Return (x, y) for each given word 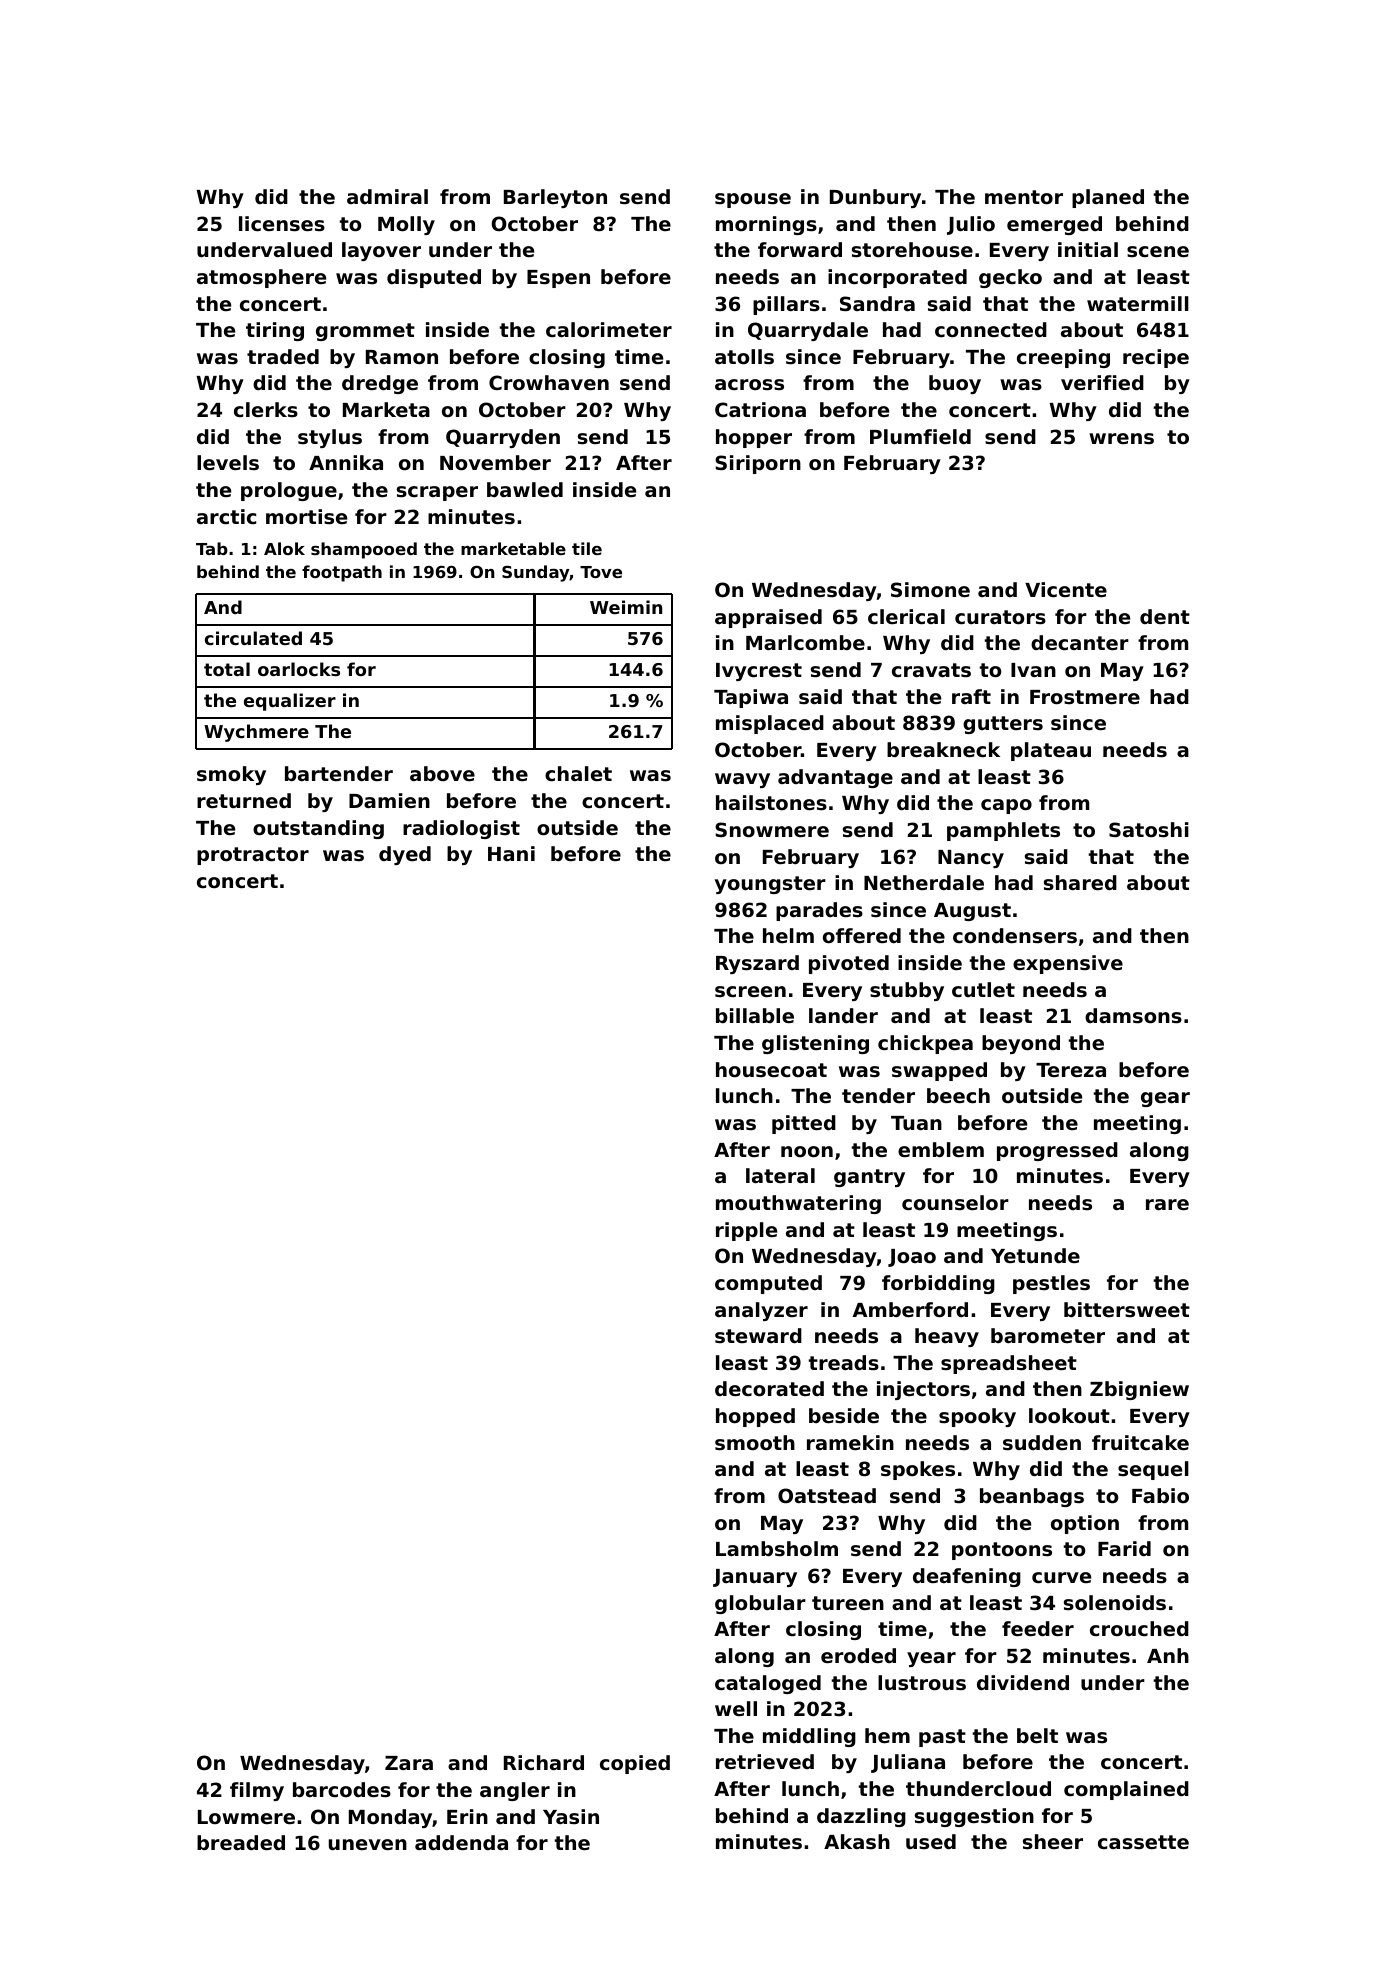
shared (1080, 883)
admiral (387, 196)
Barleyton (555, 198)
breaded (241, 1842)
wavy (742, 780)
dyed (405, 855)
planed (1108, 198)
